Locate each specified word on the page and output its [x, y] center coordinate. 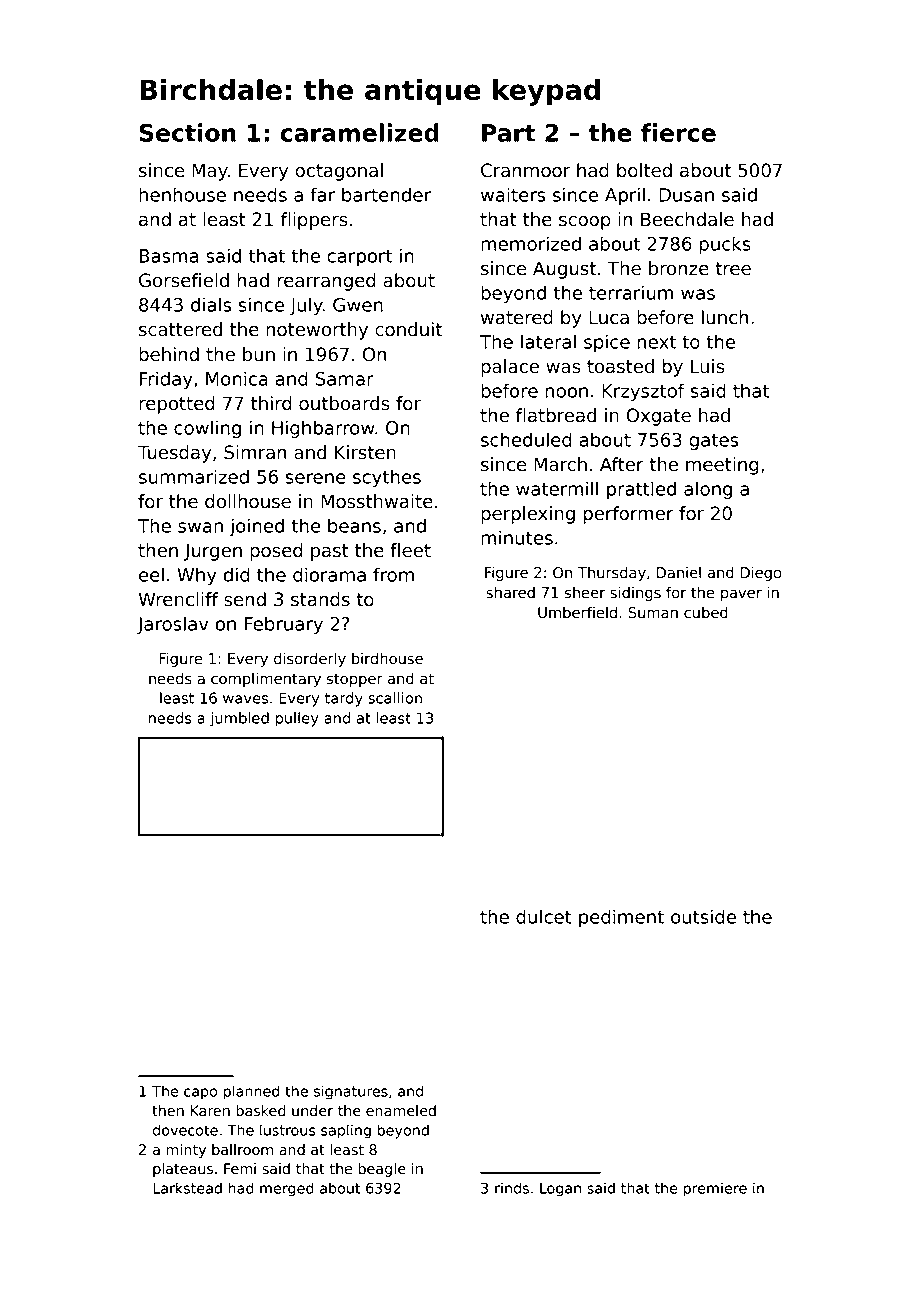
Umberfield [577, 612]
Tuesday [174, 454]
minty [186, 1151]
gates [714, 441]
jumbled [239, 719]
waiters [513, 194]
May [210, 172]
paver [741, 595]
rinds [512, 1188]
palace [510, 368]
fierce [678, 132]
